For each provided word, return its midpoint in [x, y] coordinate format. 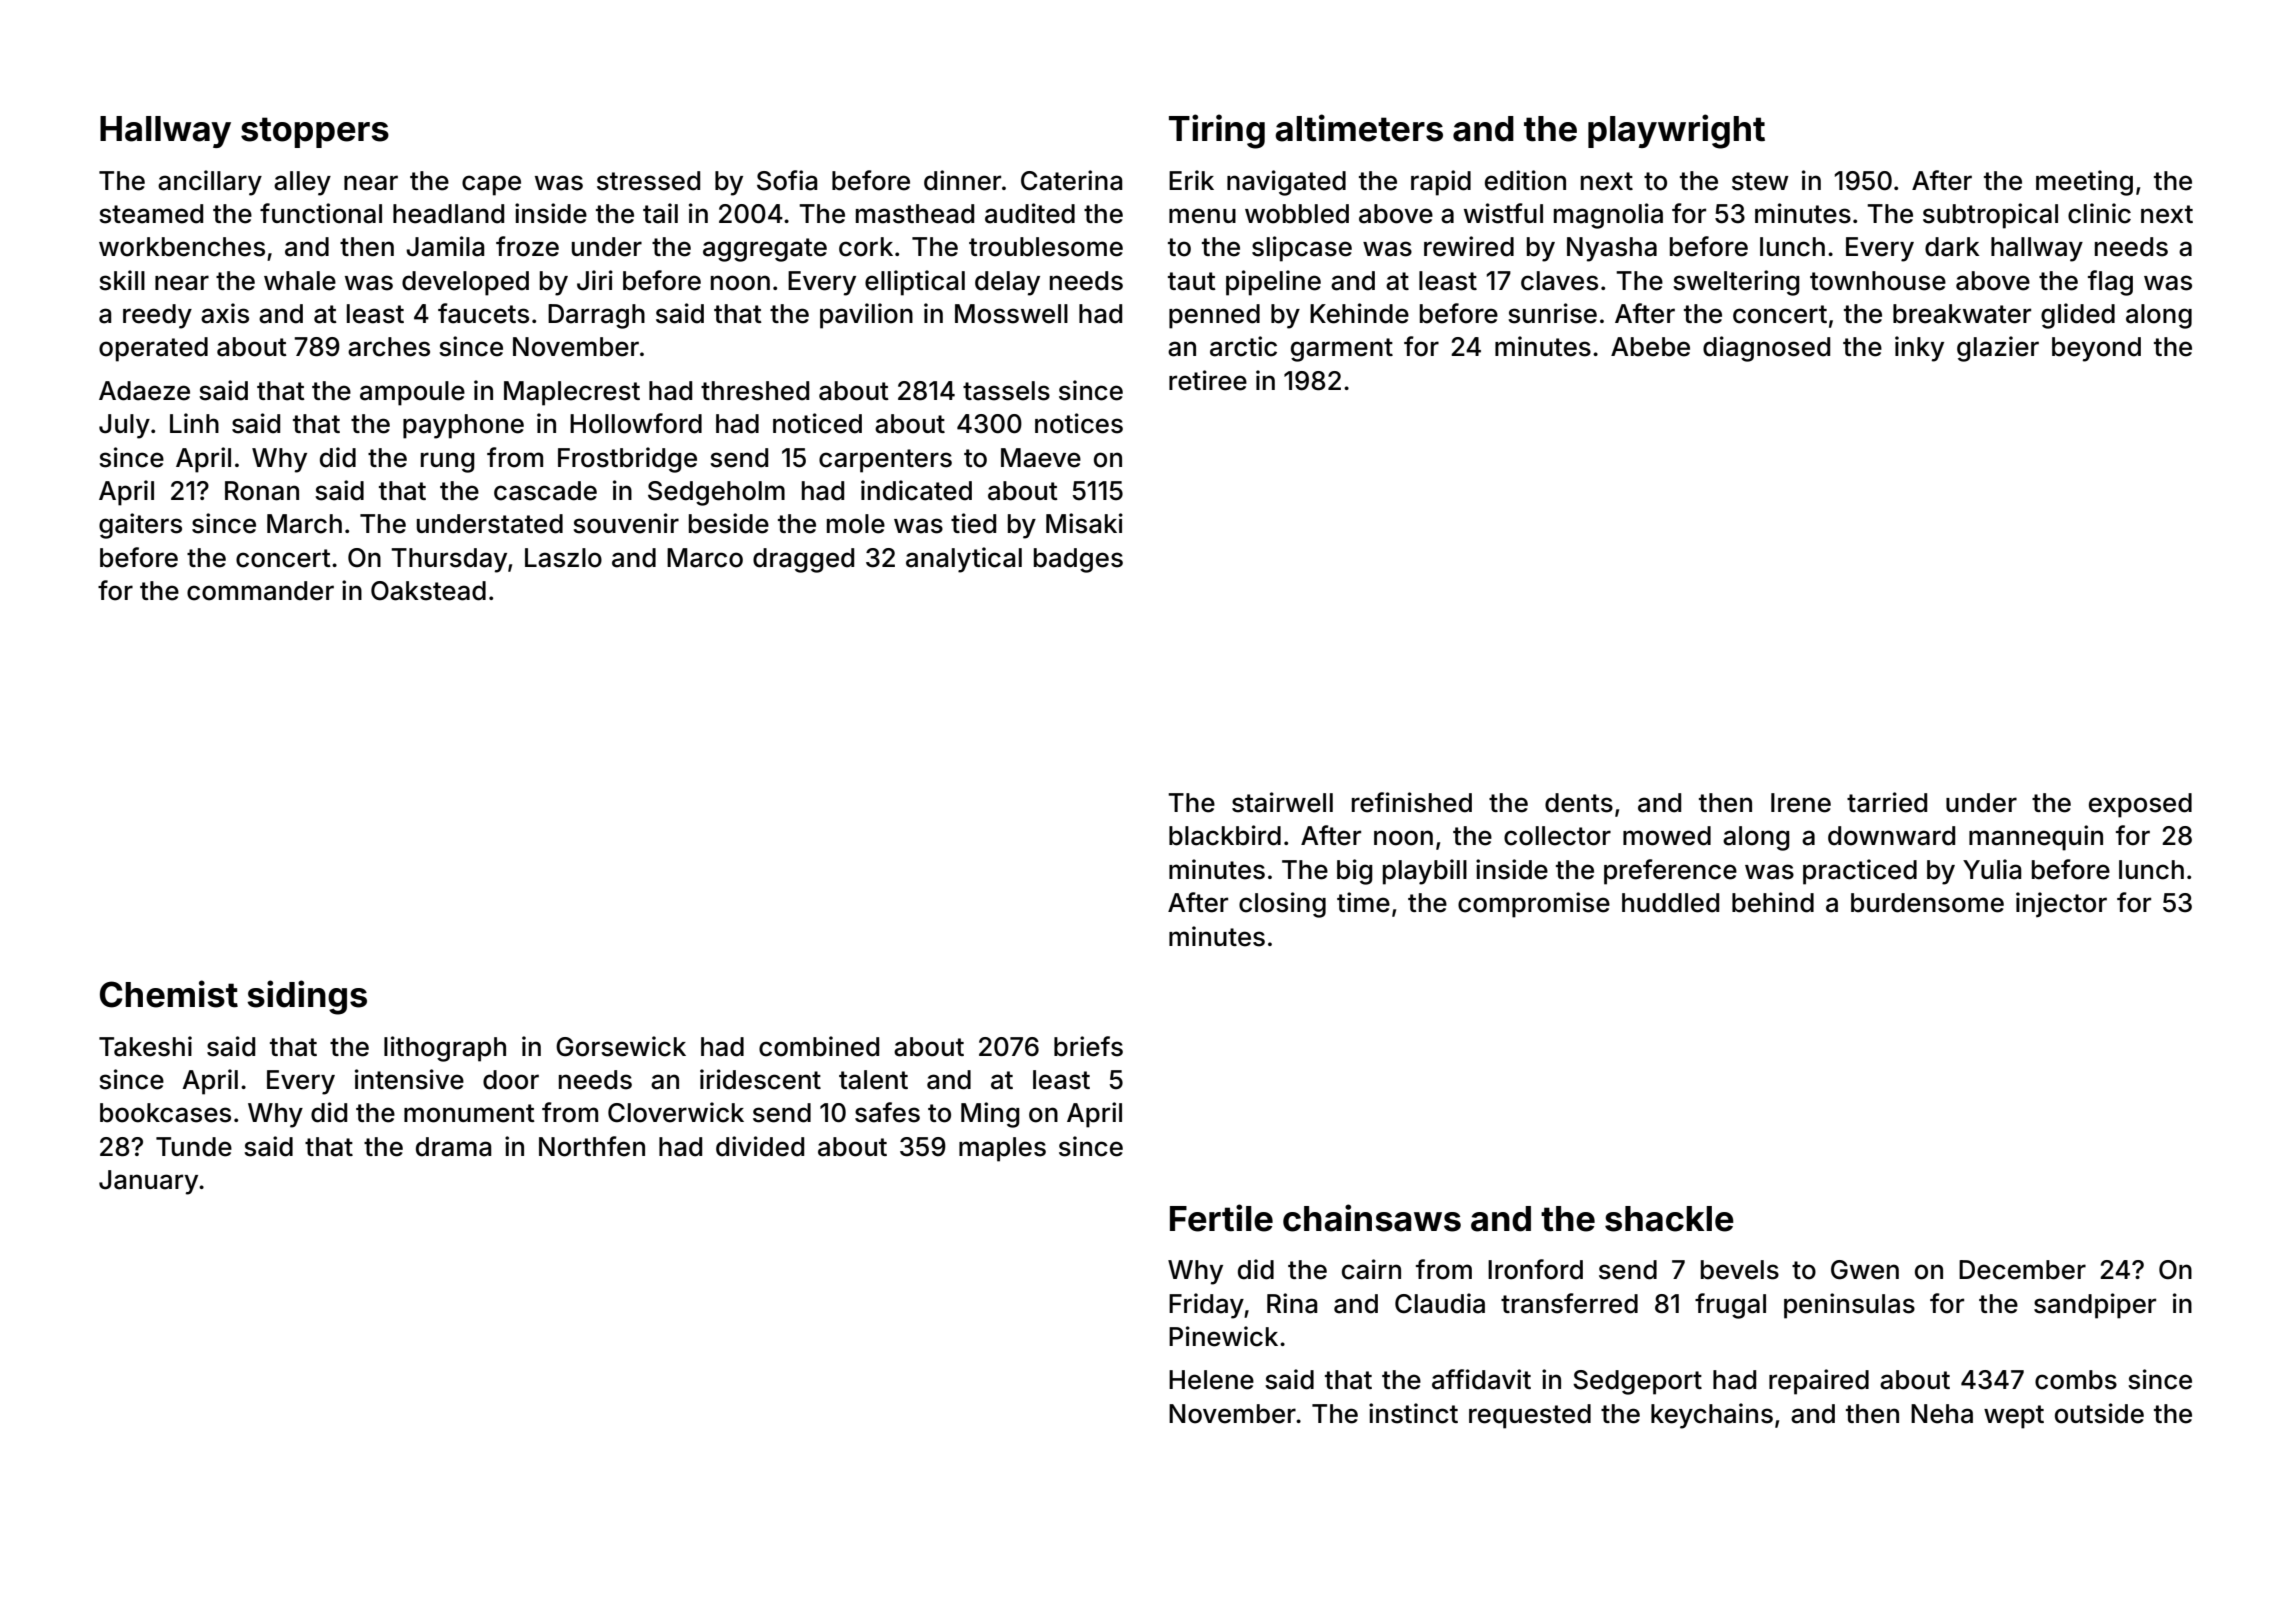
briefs [1088, 1046]
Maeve [1041, 458]
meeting [2084, 183]
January [148, 1182]
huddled [1670, 903]
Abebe [1650, 347]
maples [1002, 1149]
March [304, 524]
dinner [962, 180]
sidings [307, 997]
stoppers [315, 132]
